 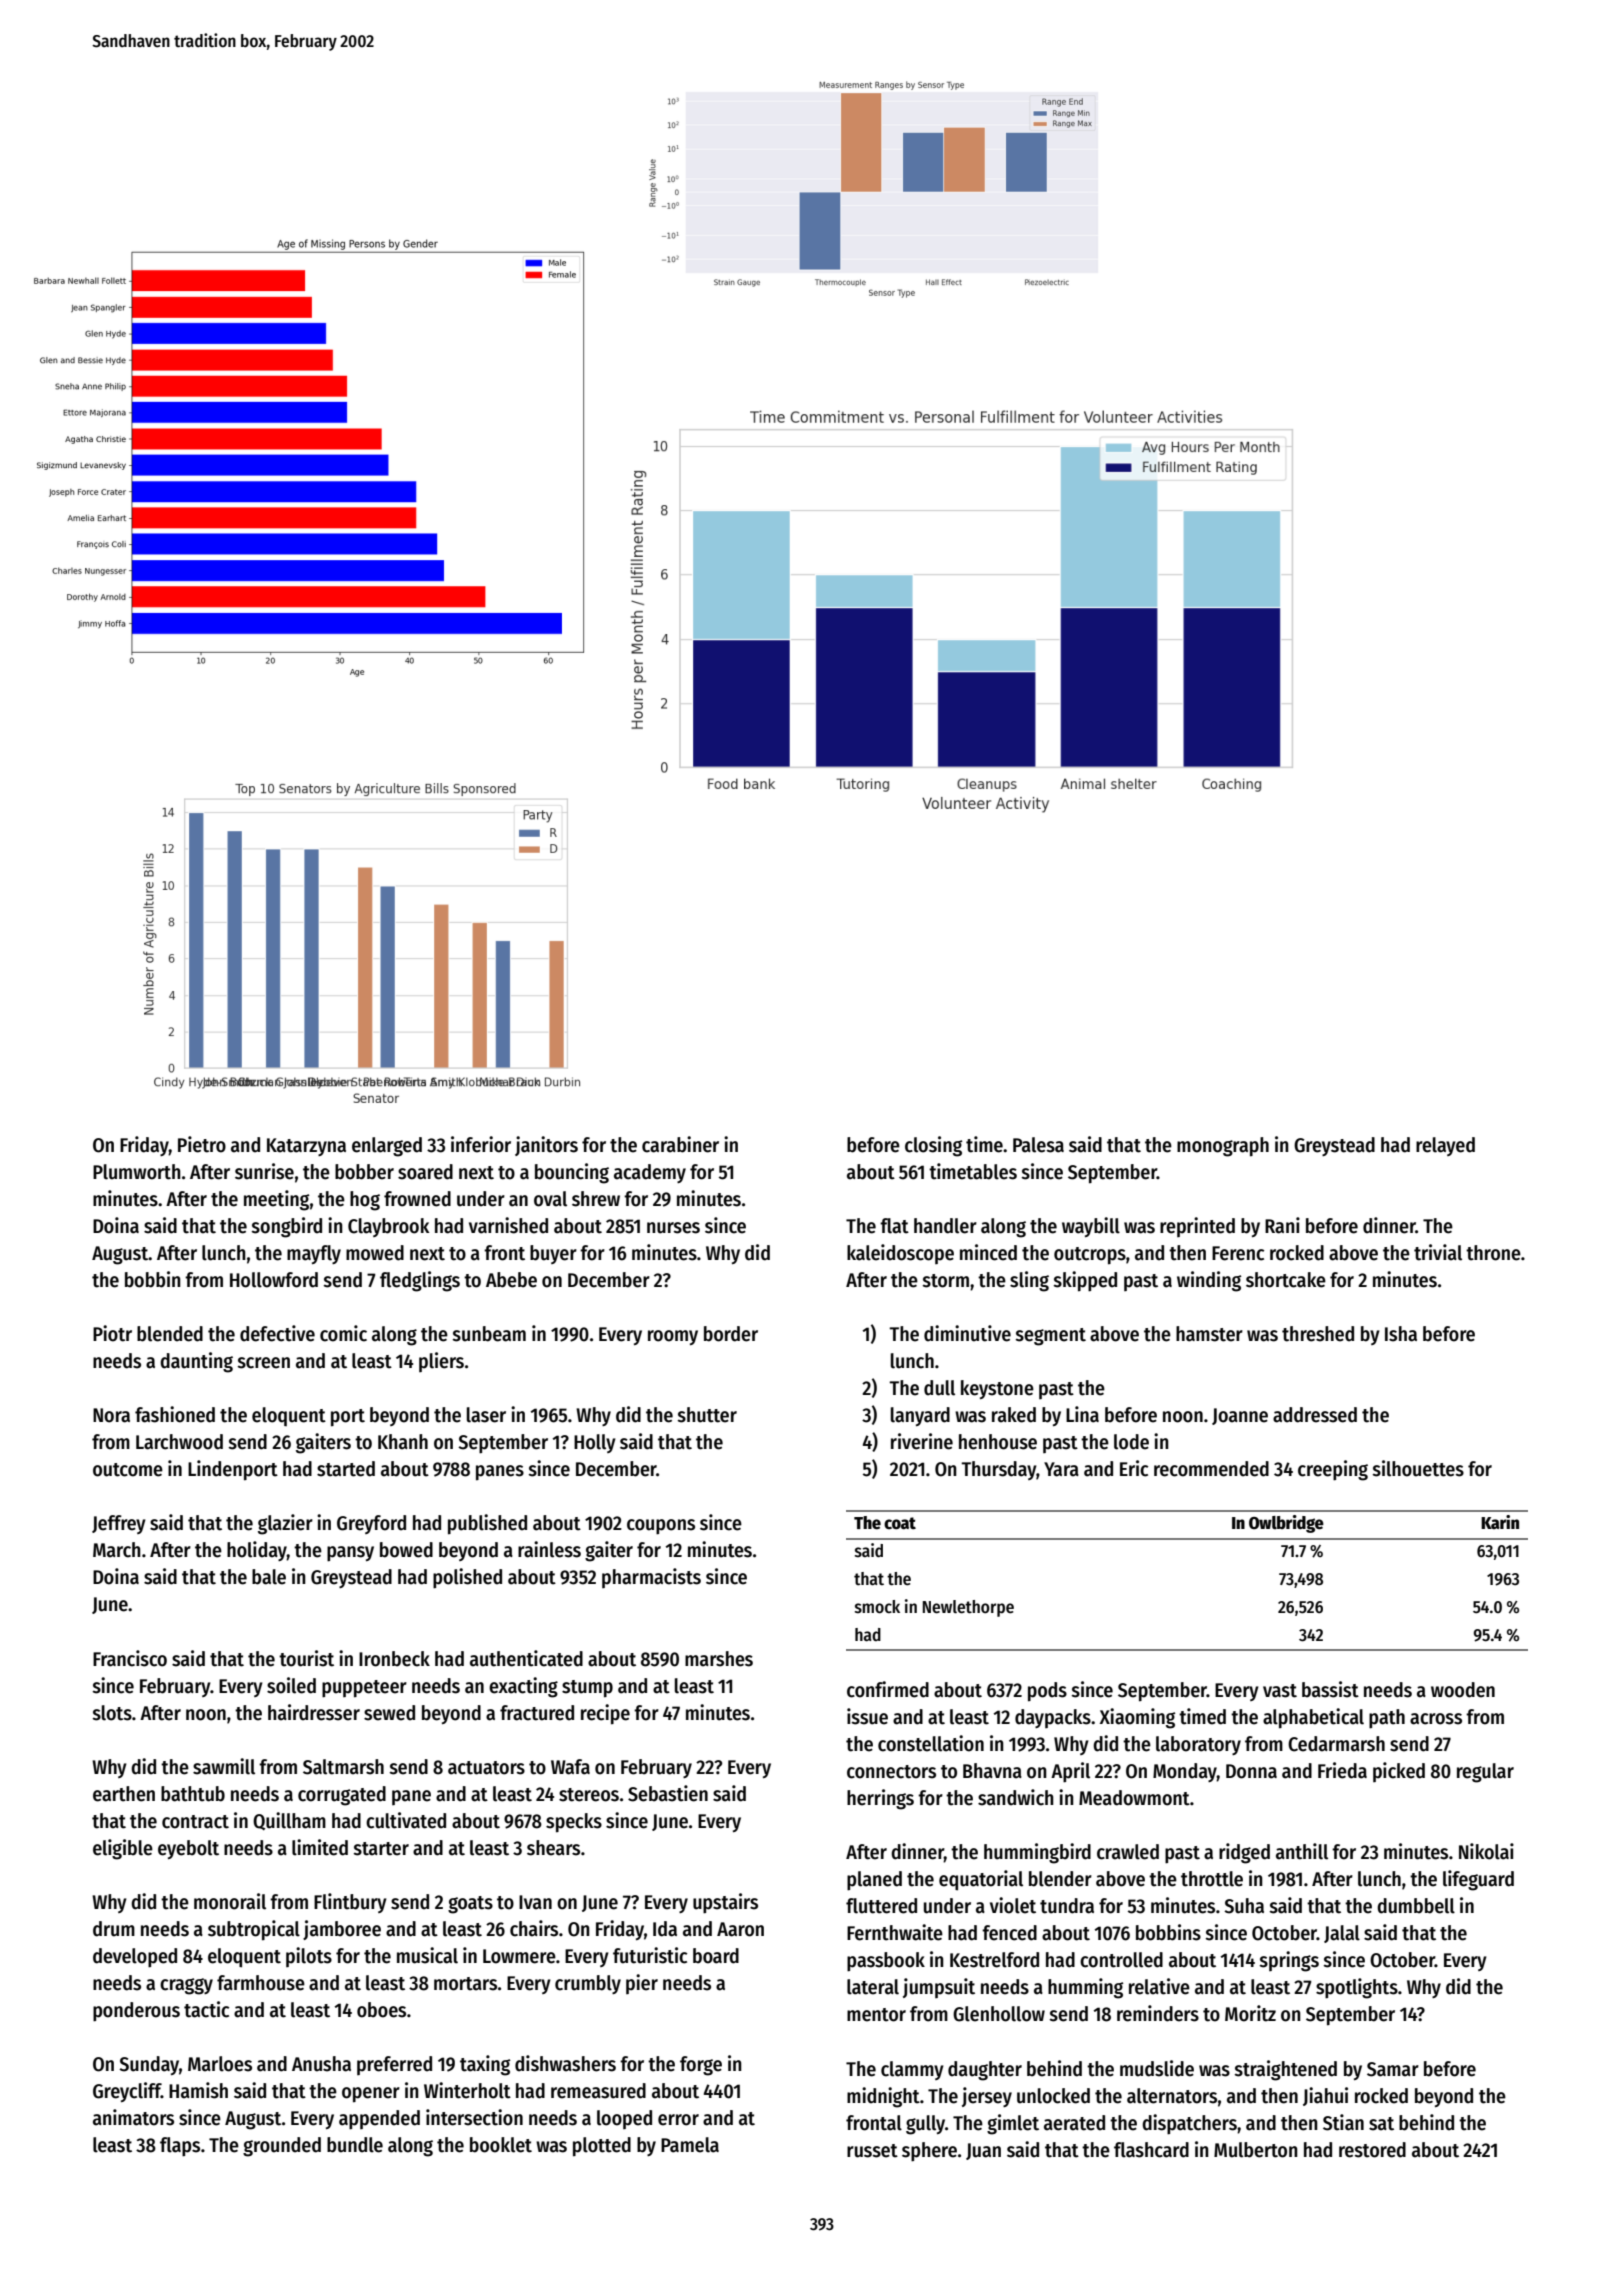 What do you see at coordinates (381, 2010) in the document?
I see `oboes` at bounding box center [381, 2010].
